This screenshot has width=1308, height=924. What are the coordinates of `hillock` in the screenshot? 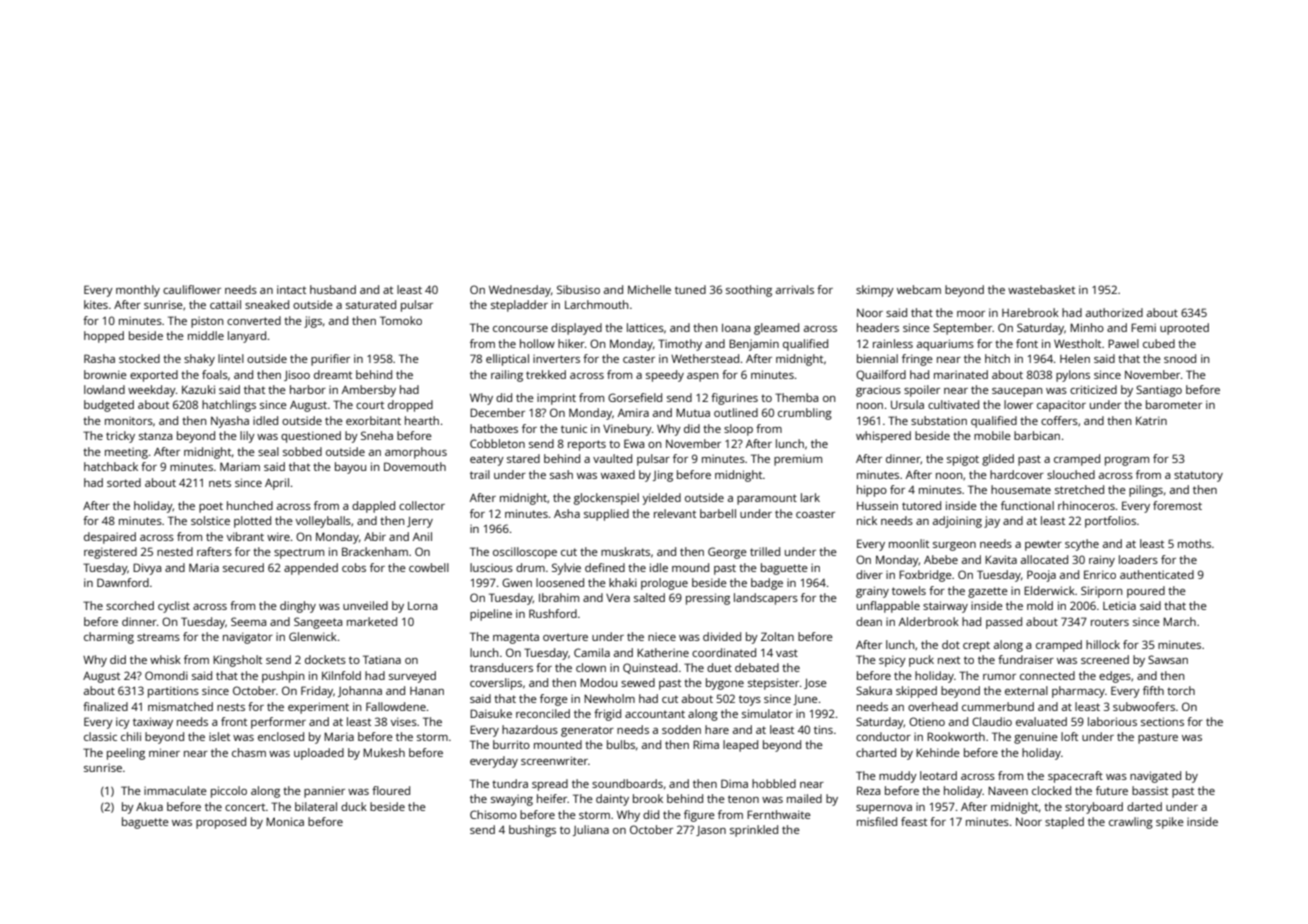 It's located at (1103, 644).
